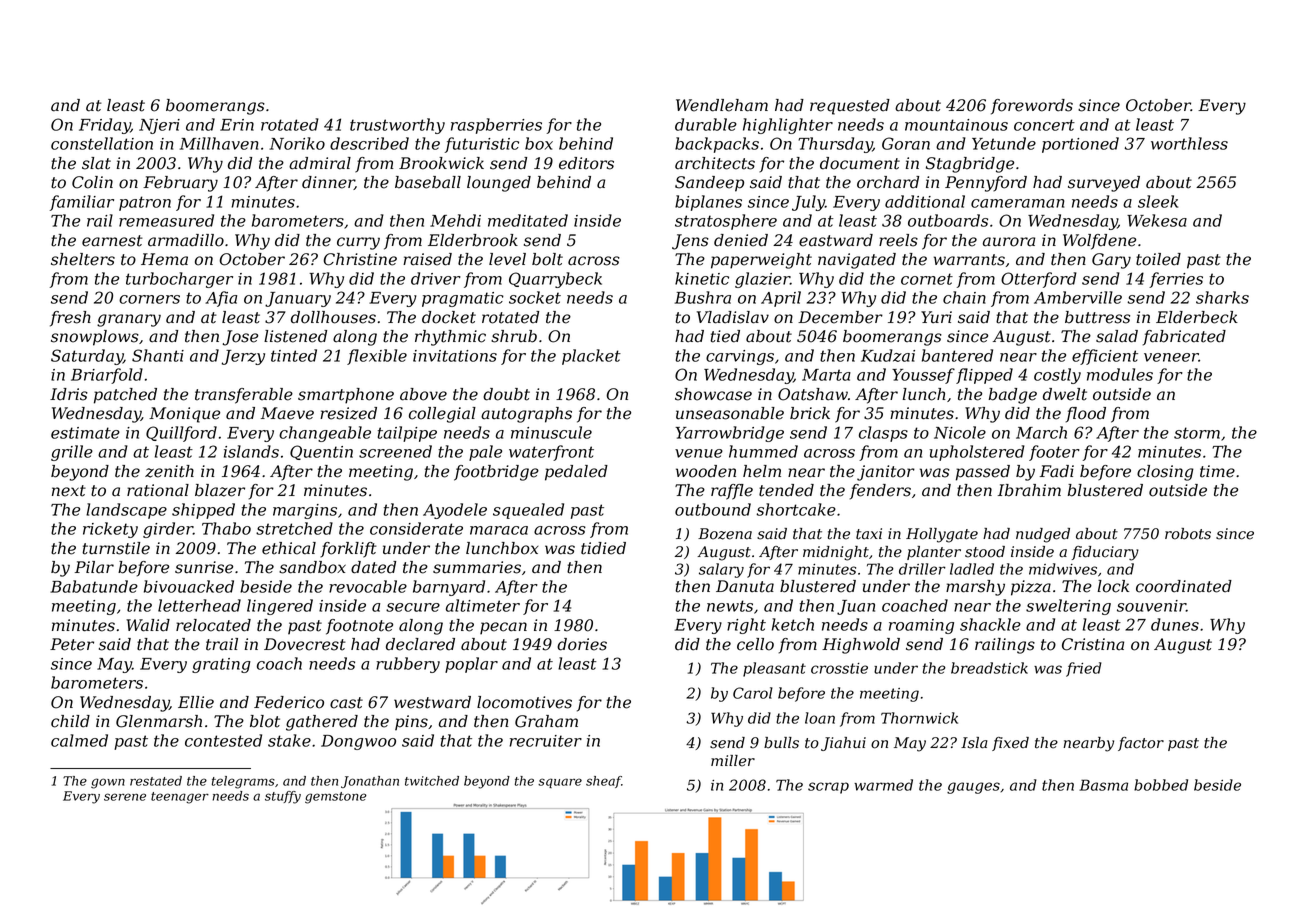  What do you see at coordinates (159, 126) in the page?
I see `Njeri` at bounding box center [159, 126].
